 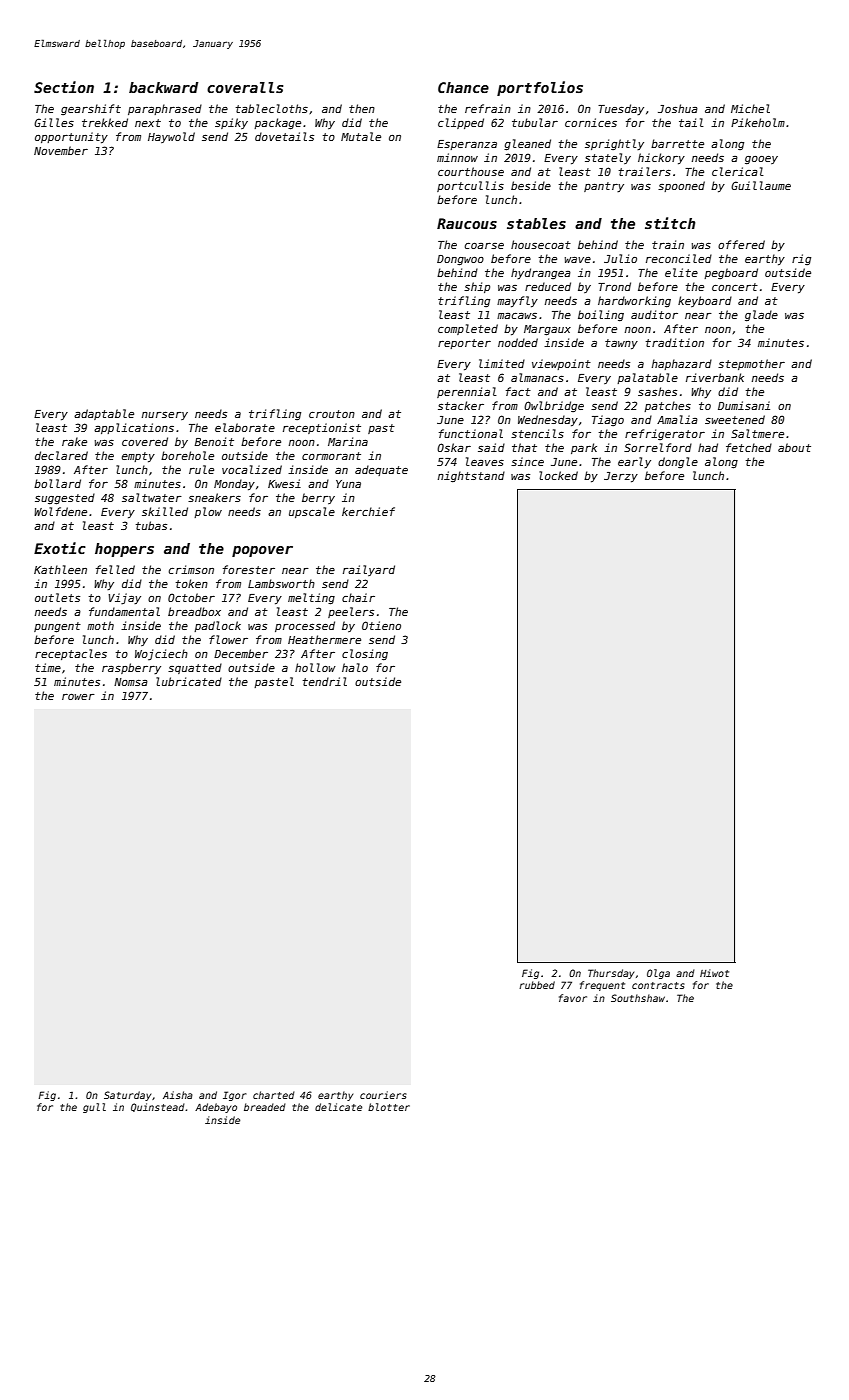 I want to click on crouton, so click(x=332, y=414).
